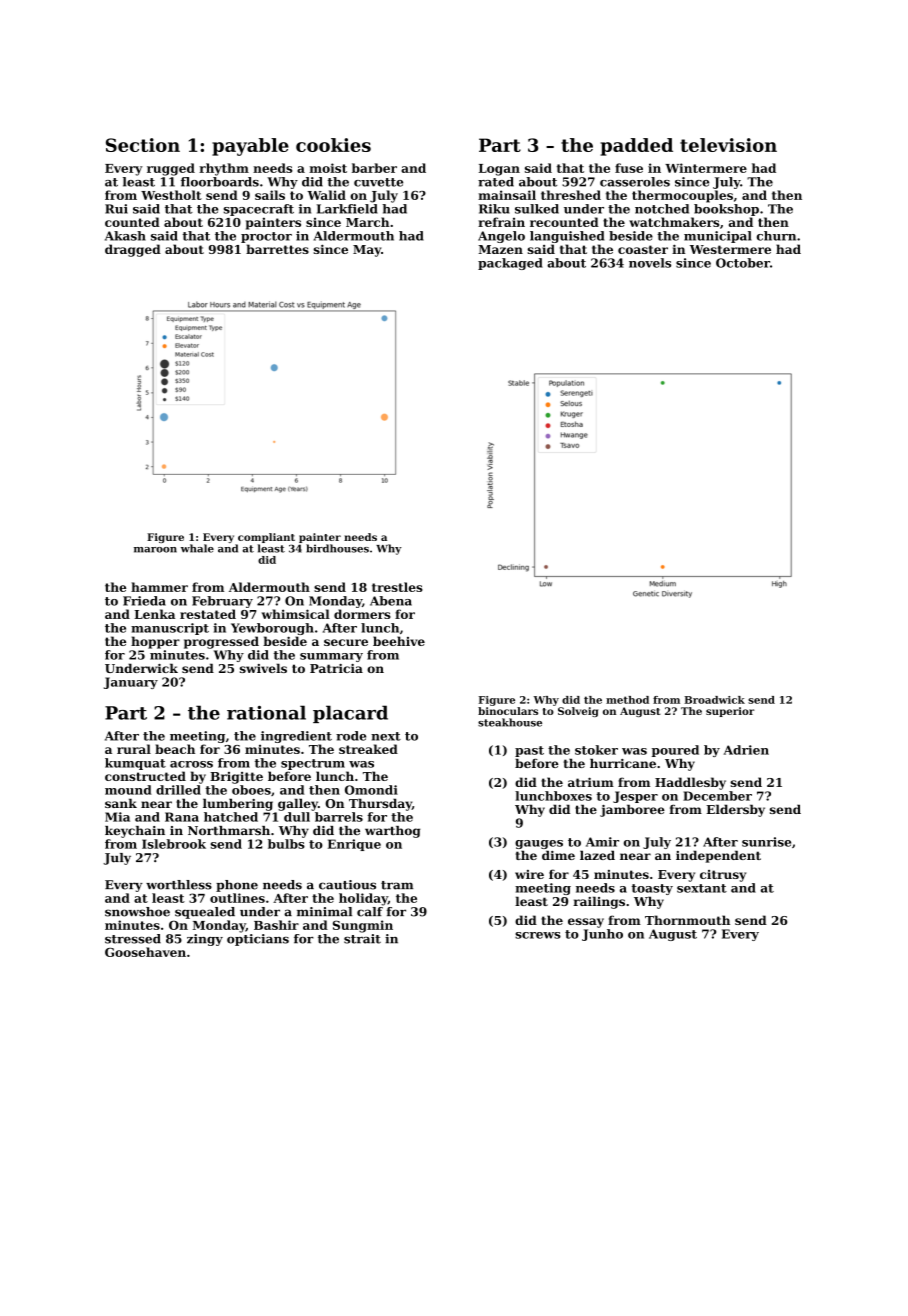 The width and height of the document is (908, 1316). I want to click on beach, so click(175, 749).
